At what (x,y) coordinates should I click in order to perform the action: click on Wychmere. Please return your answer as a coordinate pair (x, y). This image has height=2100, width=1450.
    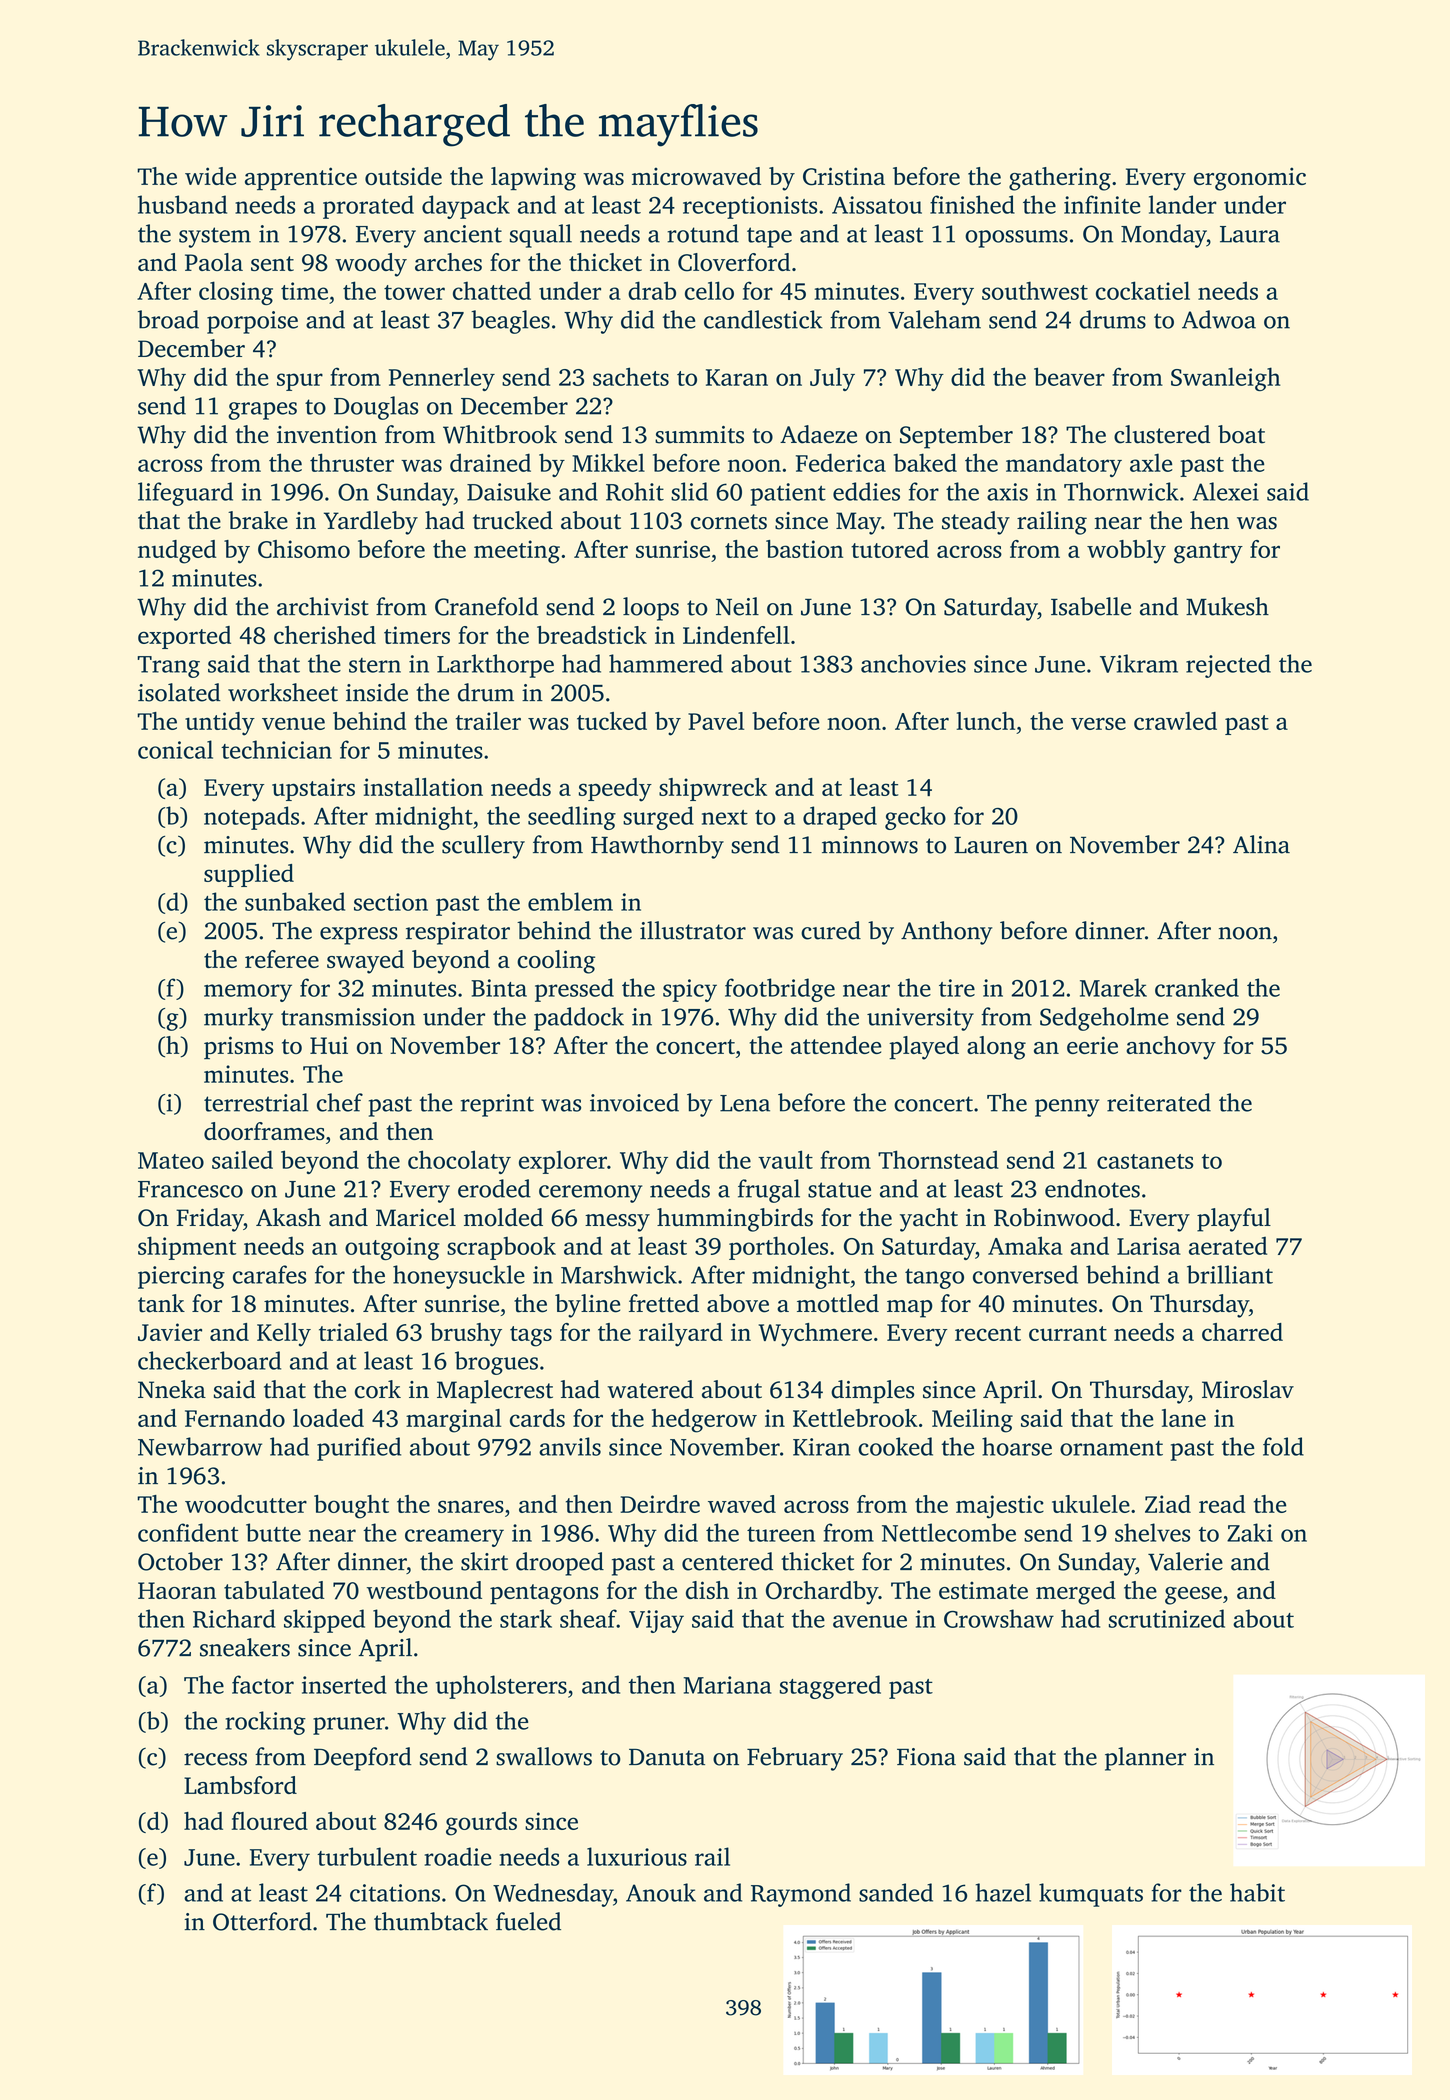
    Looking at the image, I should click on (815, 1335).
